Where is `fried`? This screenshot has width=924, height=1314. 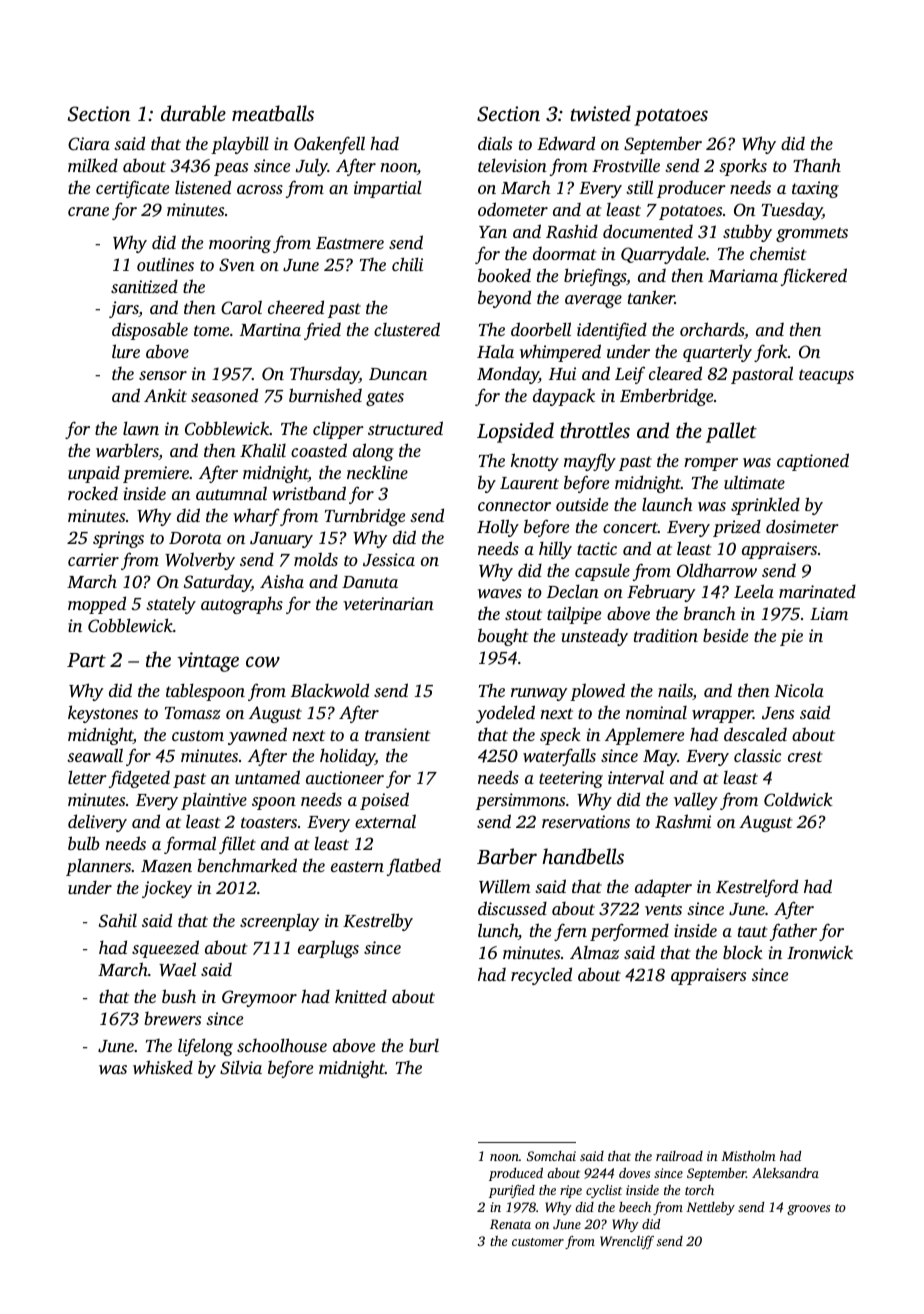 fried is located at coordinates (322, 331).
